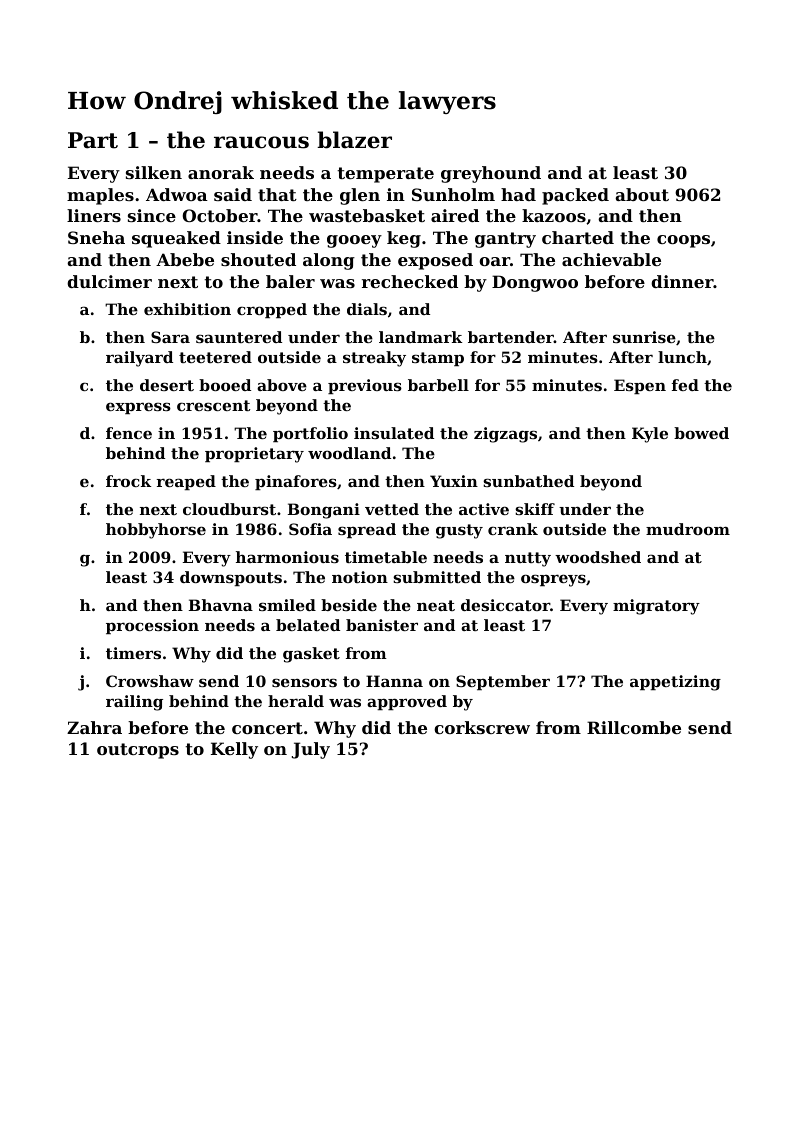  What do you see at coordinates (128, 481) in the screenshot?
I see `frock` at bounding box center [128, 481].
